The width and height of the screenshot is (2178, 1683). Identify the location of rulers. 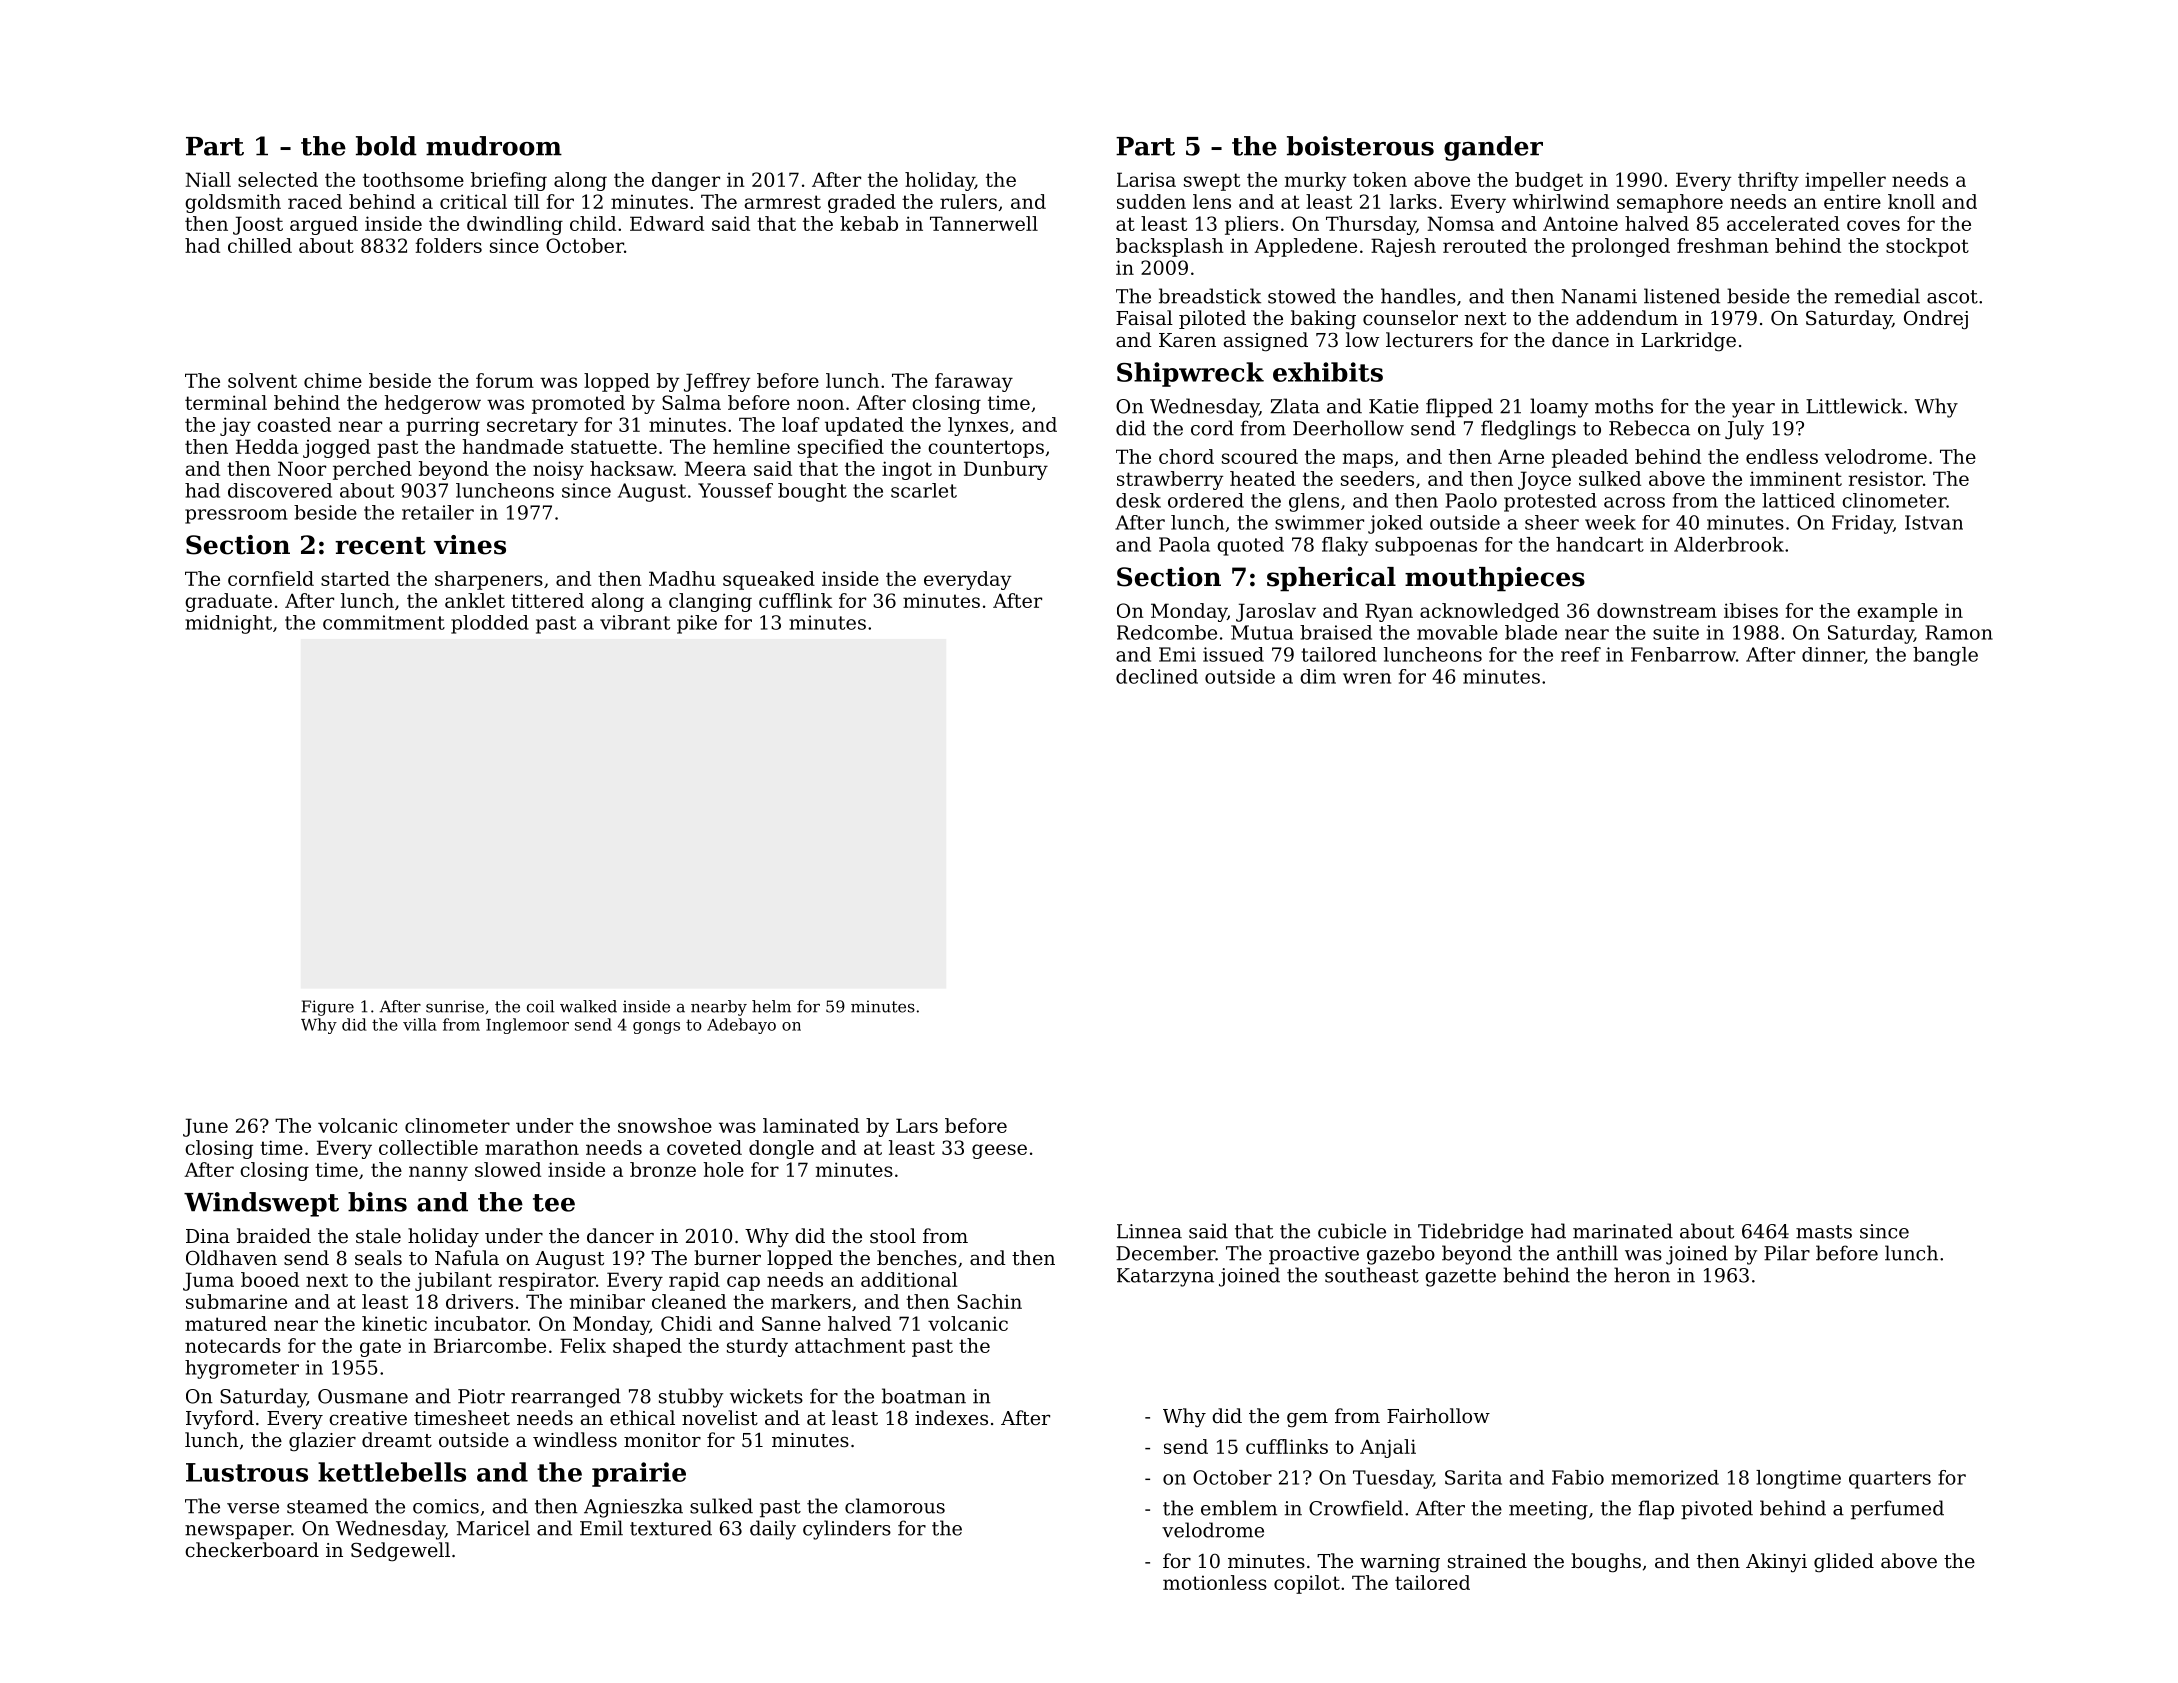
(968, 201).
